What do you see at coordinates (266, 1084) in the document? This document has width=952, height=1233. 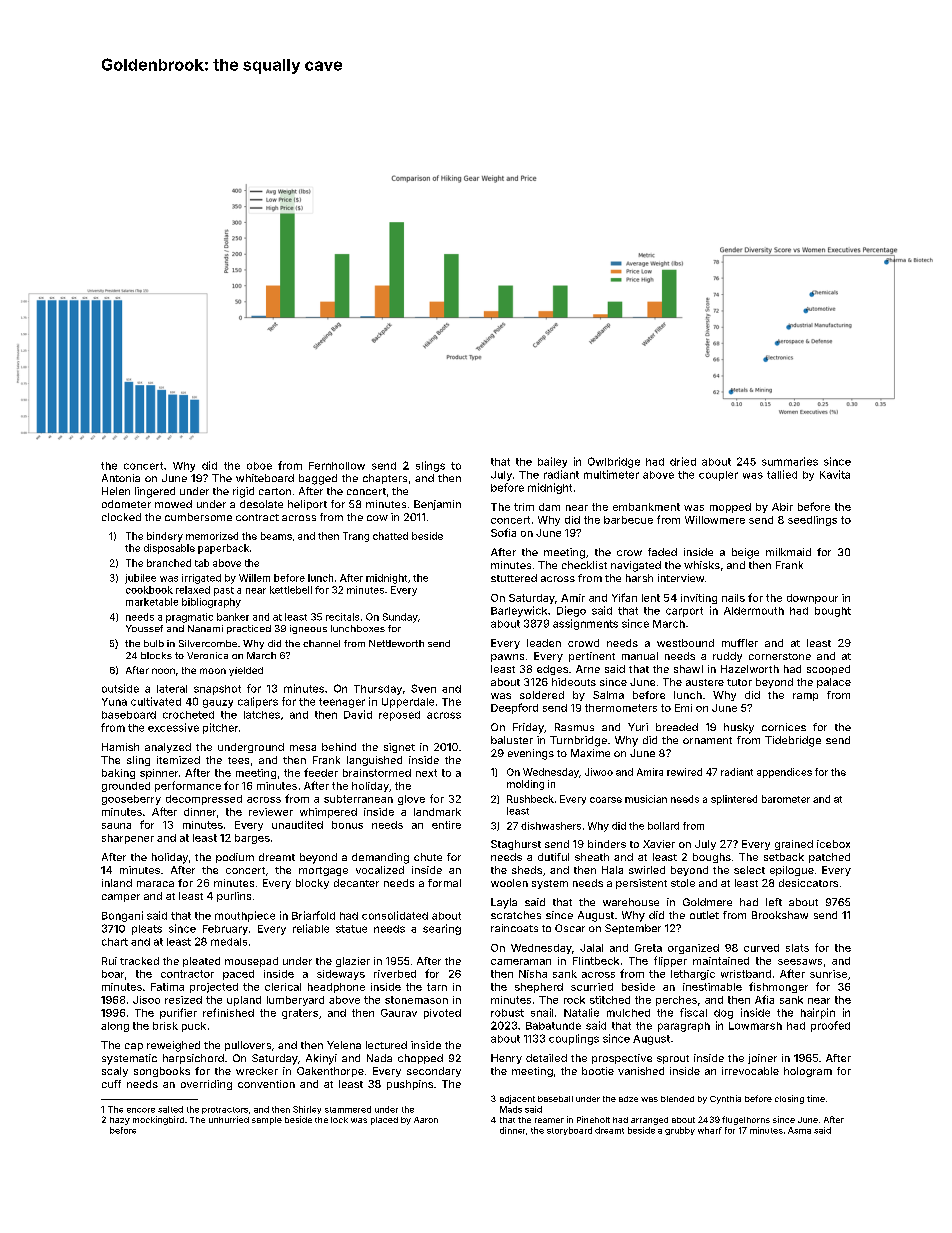 I see `convention` at bounding box center [266, 1084].
